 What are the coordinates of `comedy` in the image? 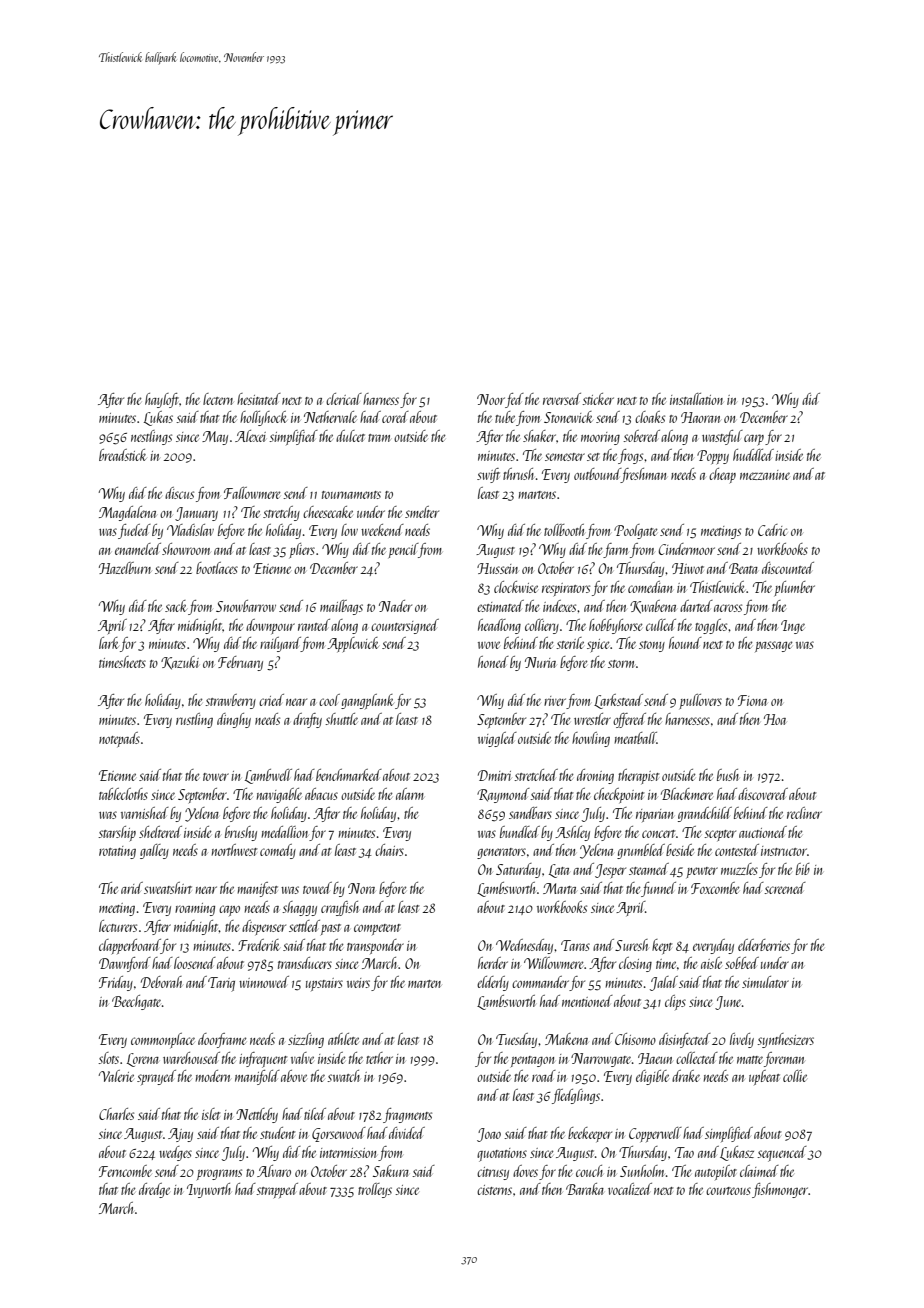 It's located at (278, 851).
